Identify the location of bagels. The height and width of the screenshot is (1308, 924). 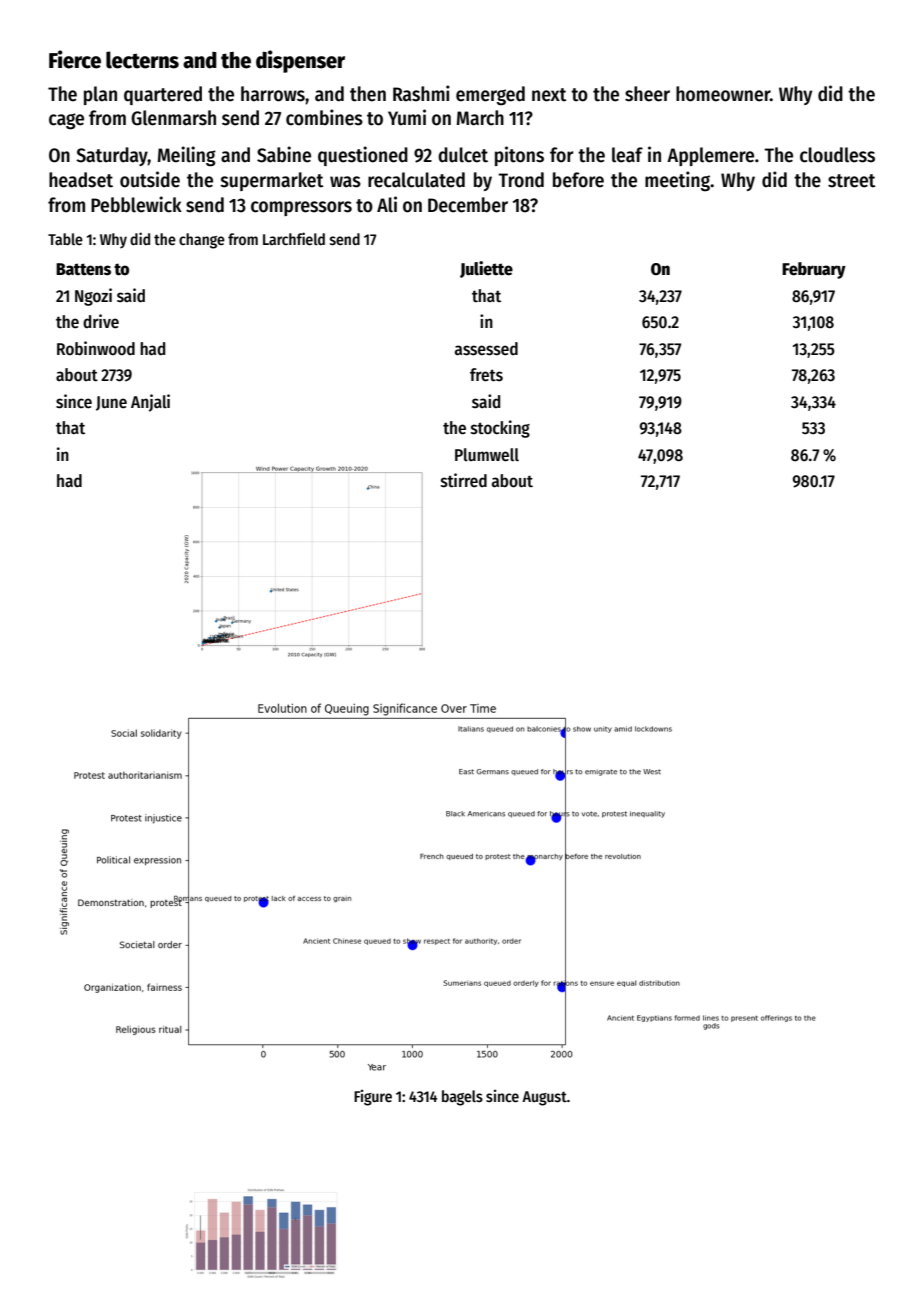
(462, 1098).
